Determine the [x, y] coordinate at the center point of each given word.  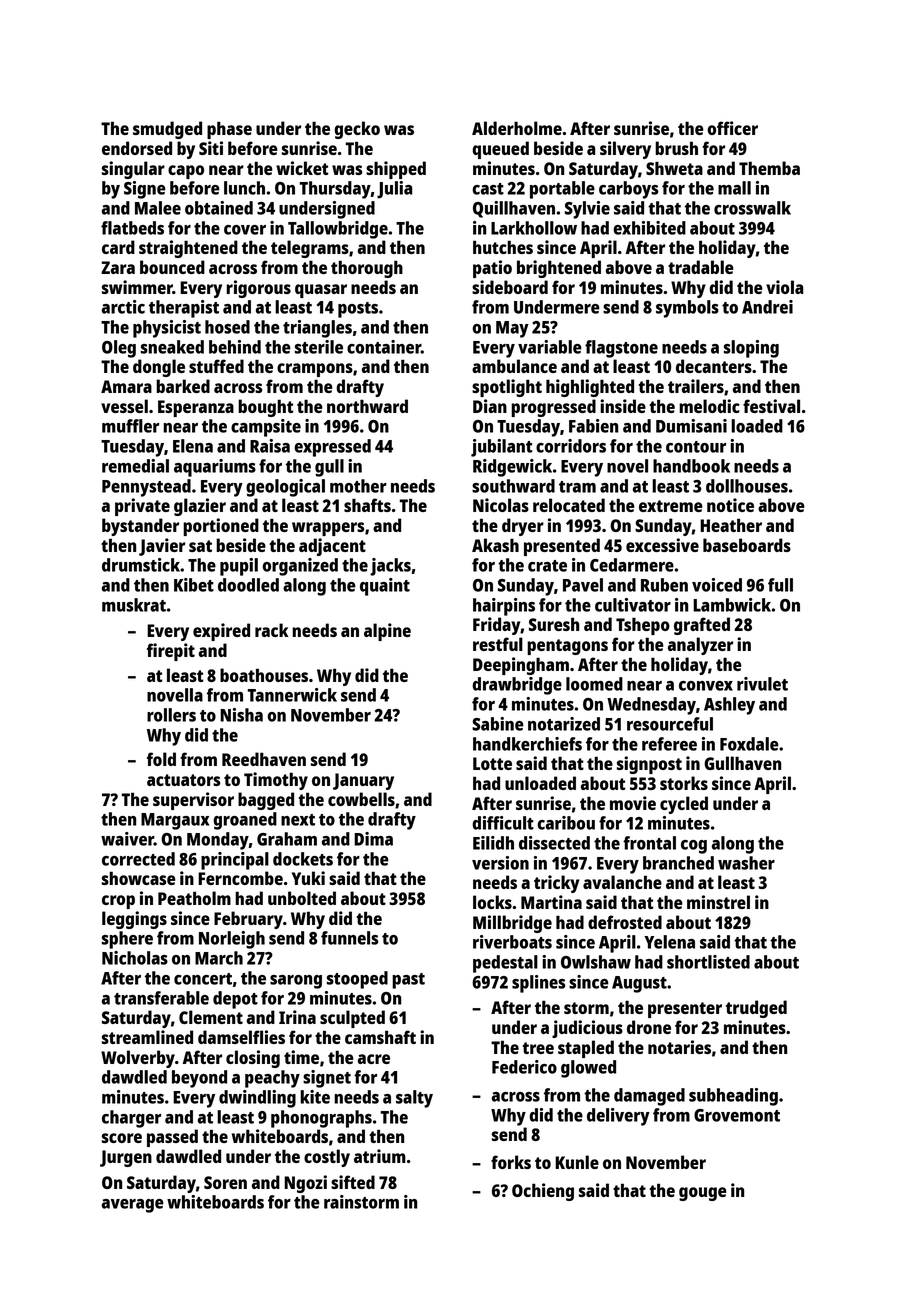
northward [367, 406]
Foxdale [749, 744]
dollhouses [747, 486]
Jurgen [126, 1158]
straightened [188, 249]
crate [547, 566]
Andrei [767, 307]
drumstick [141, 565]
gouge [703, 1194]
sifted [353, 1182]
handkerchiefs [527, 744]
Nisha [241, 715]
